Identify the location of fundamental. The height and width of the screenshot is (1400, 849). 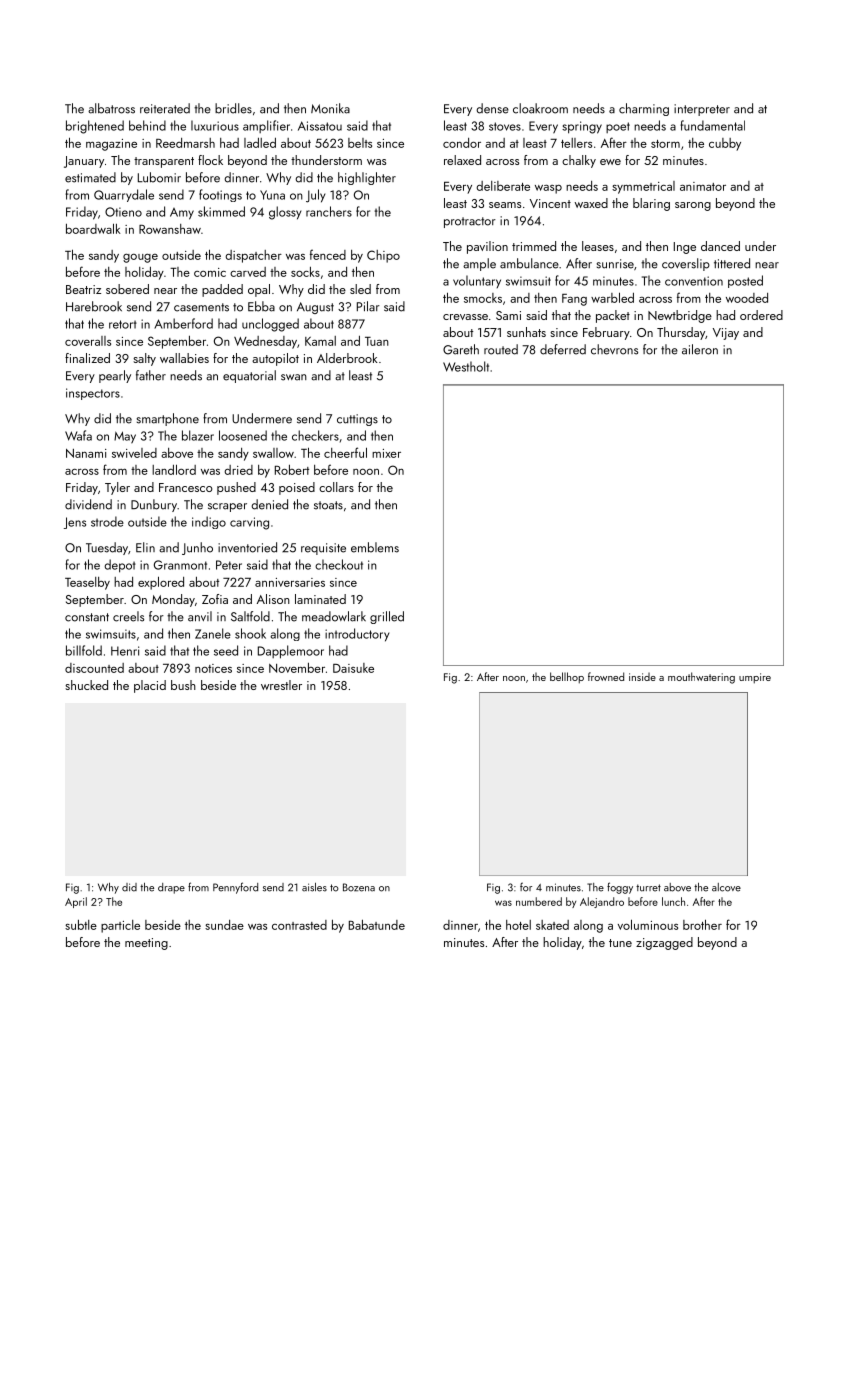
(712, 125).
